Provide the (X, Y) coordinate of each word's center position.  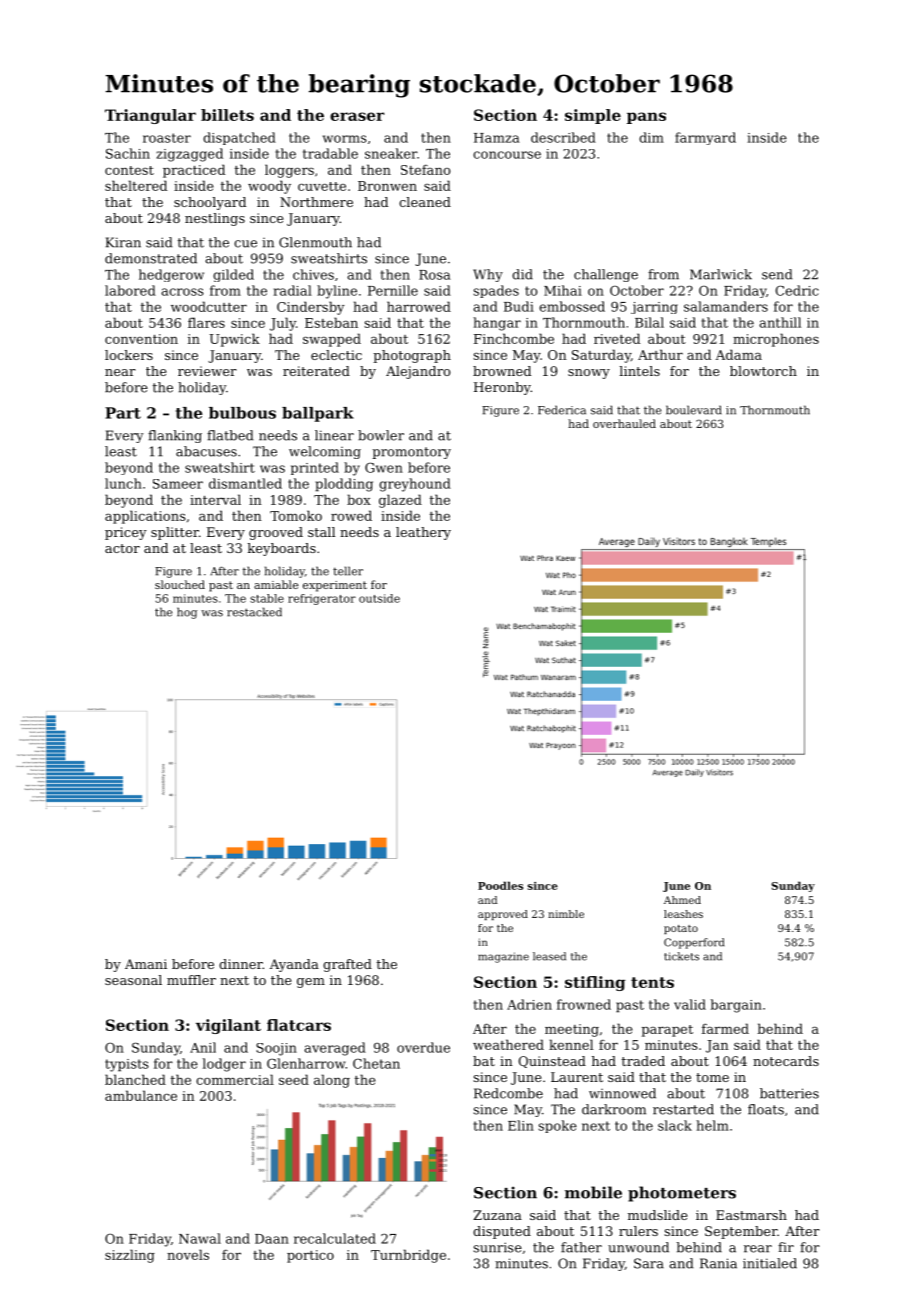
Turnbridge (408, 1256)
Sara (649, 1263)
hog (187, 613)
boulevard (694, 410)
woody (269, 187)
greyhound (415, 485)
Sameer (178, 484)
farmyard (705, 138)
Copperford (694, 943)
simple (593, 116)
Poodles (500, 885)
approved (503, 915)
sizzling (130, 1256)
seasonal (133, 980)
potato (681, 929)
